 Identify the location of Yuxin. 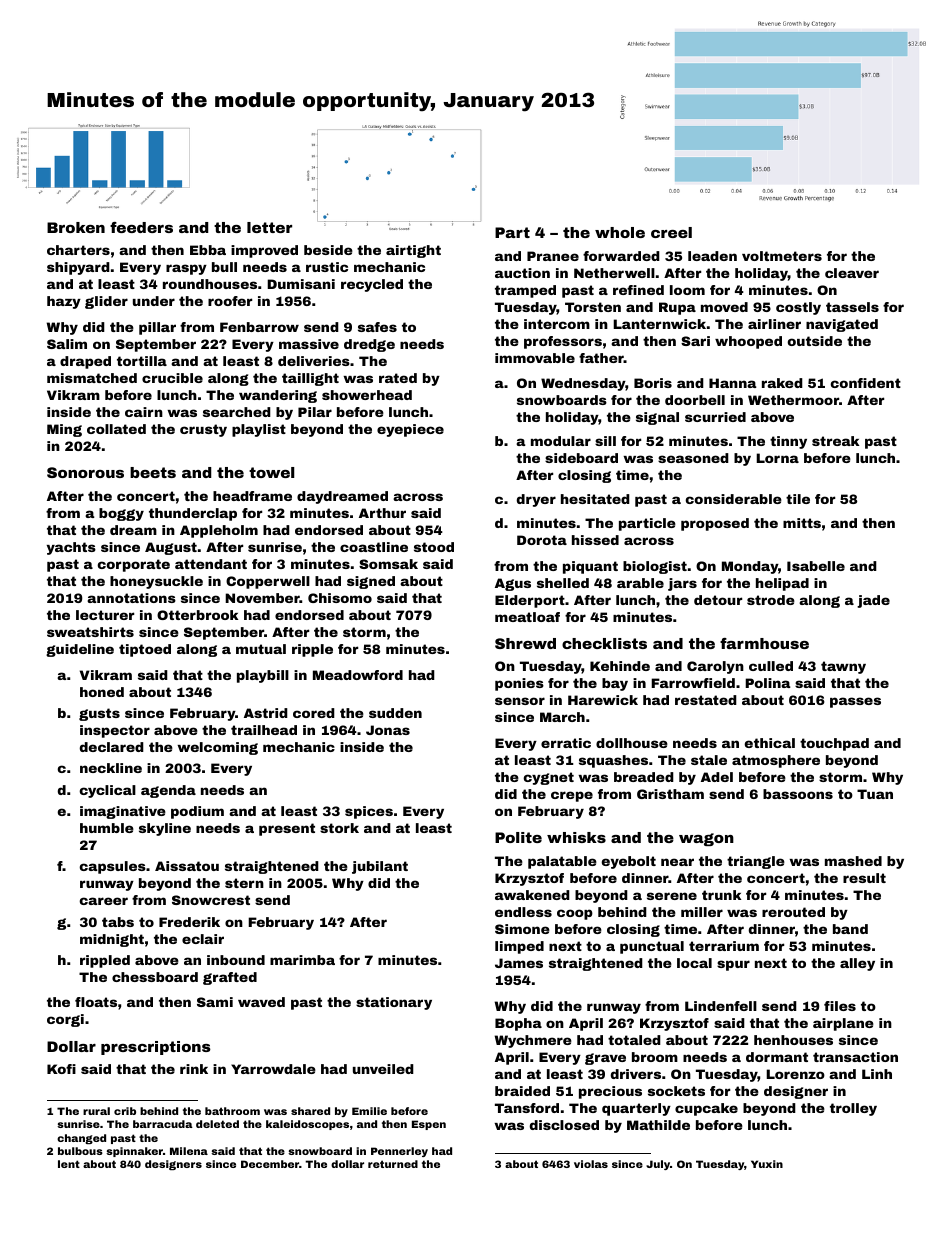
(767, 1164).
